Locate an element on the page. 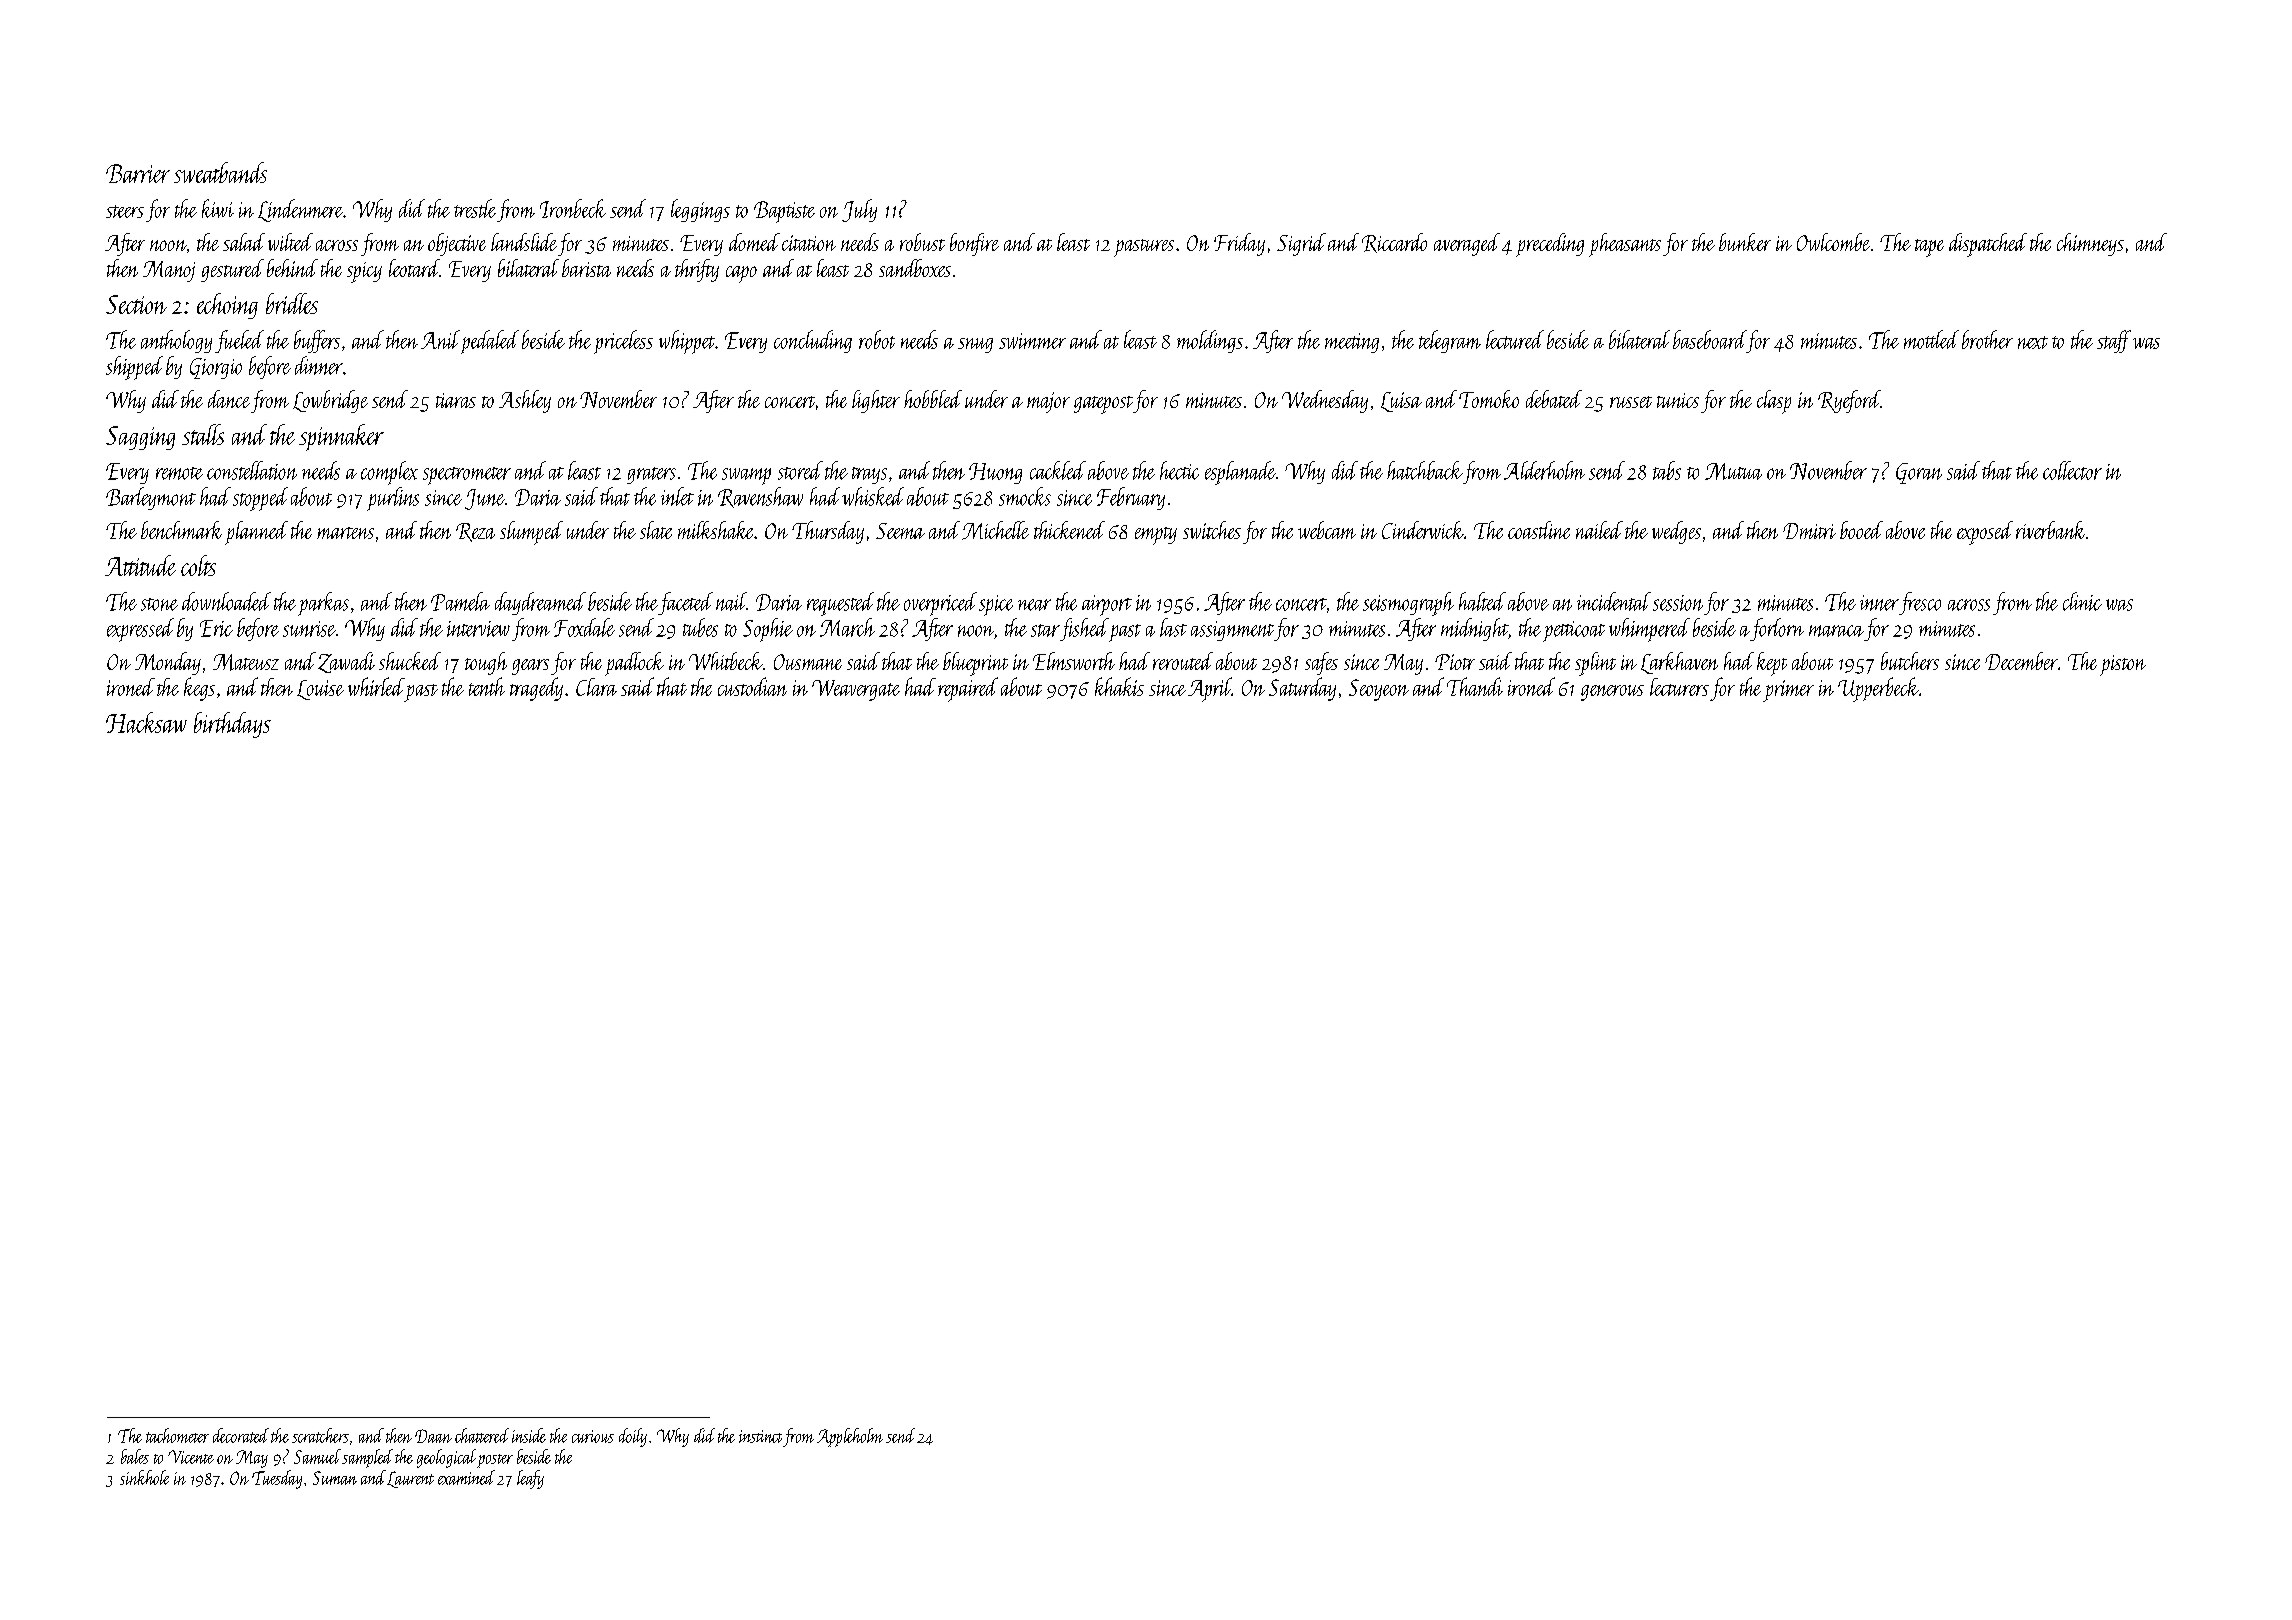  Wednesday is located at coordinates (1325, 401).
